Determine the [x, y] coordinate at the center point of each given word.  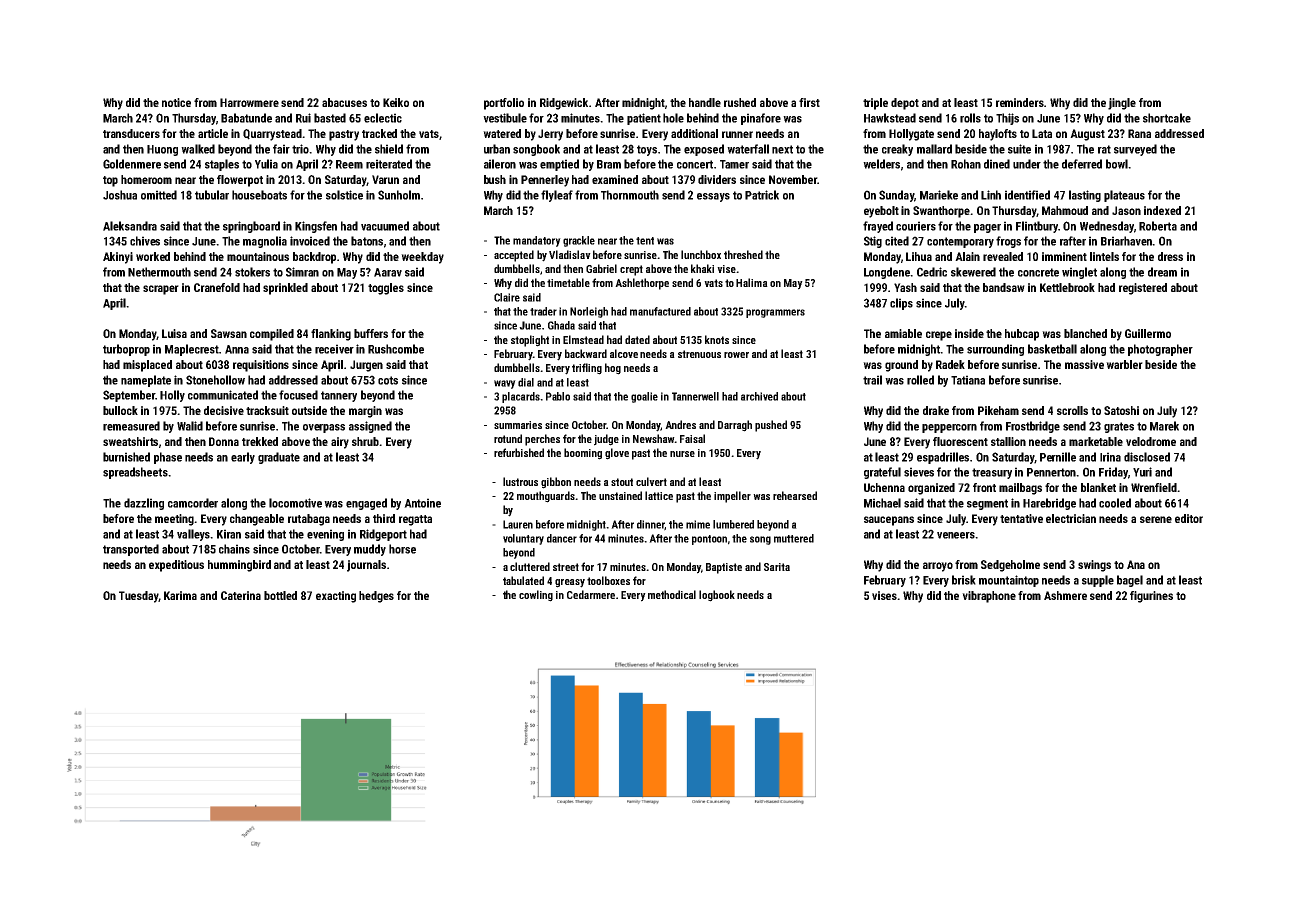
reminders [1020, 102]
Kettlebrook [1067, 287]
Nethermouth [159, 272]
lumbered [733, 524]
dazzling [144, 504]
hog [613, 369]
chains [234, 549]
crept [631, 270]
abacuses [344, 102]
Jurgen [366, 366]
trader [543, 311]
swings [1094, 566]
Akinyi [118, 258]
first [809, 102]
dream [1162, 272]
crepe [939, 336]
